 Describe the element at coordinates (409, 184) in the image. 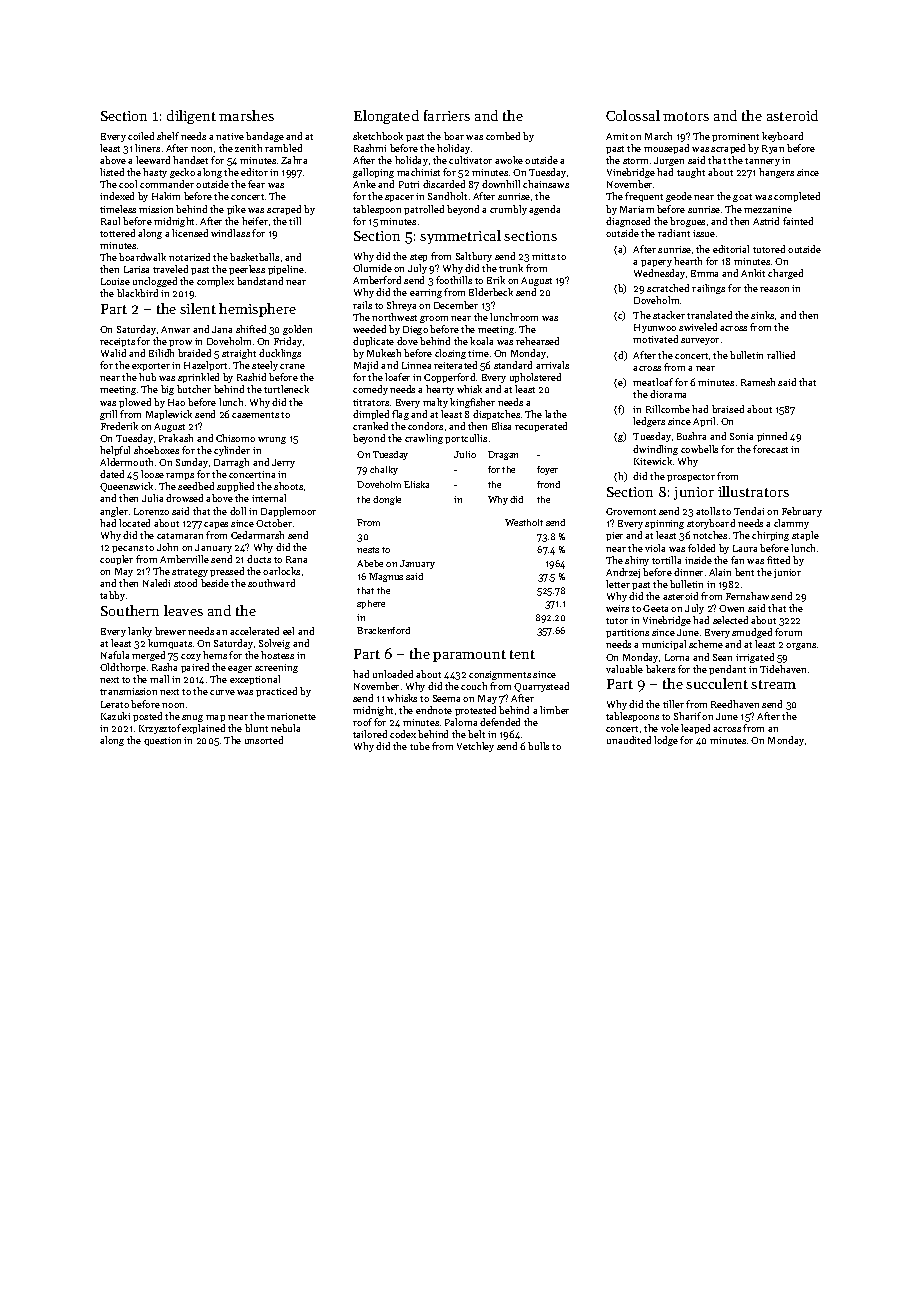

I see `Putri` at that location.
